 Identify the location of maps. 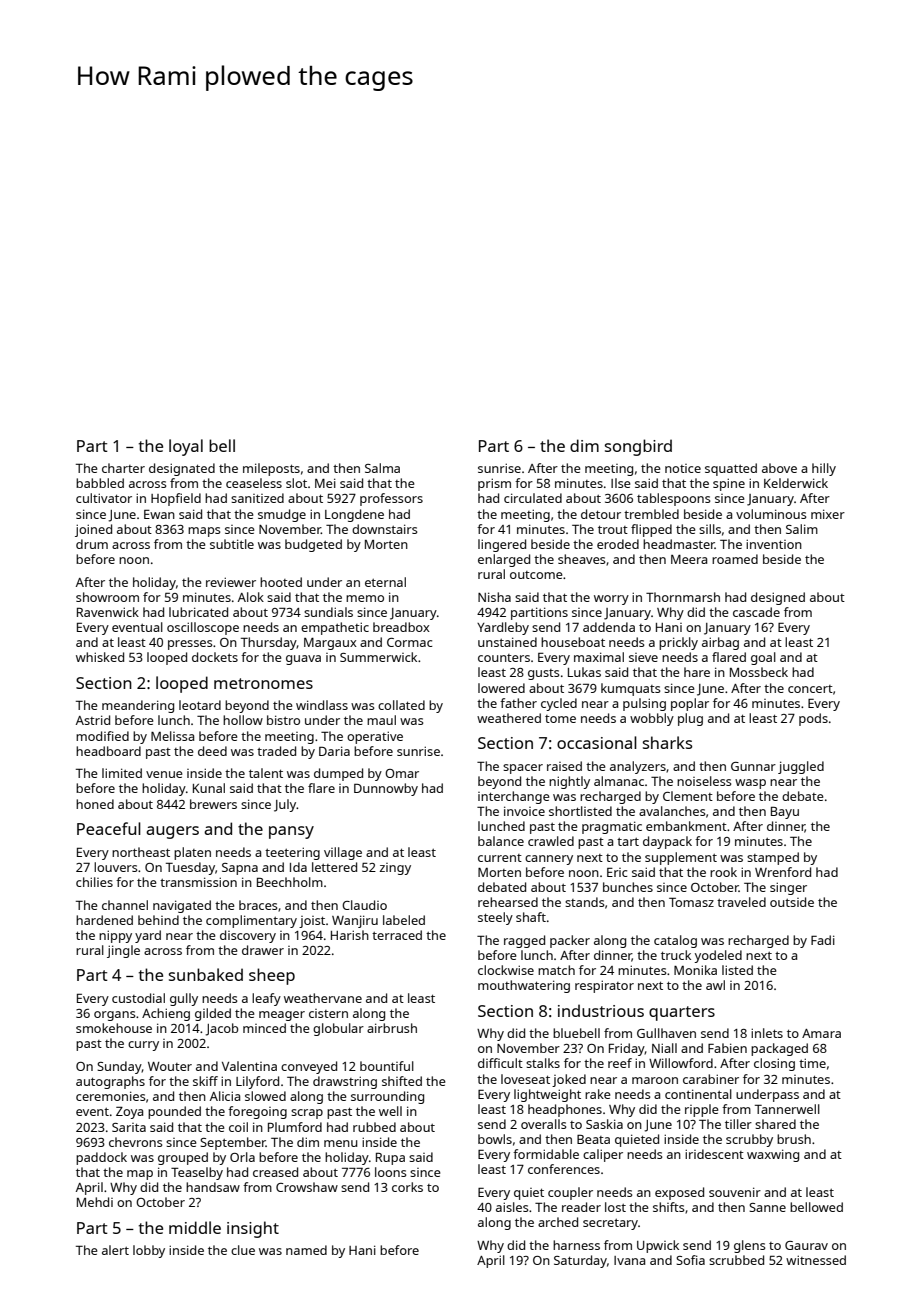
(204, 532).
